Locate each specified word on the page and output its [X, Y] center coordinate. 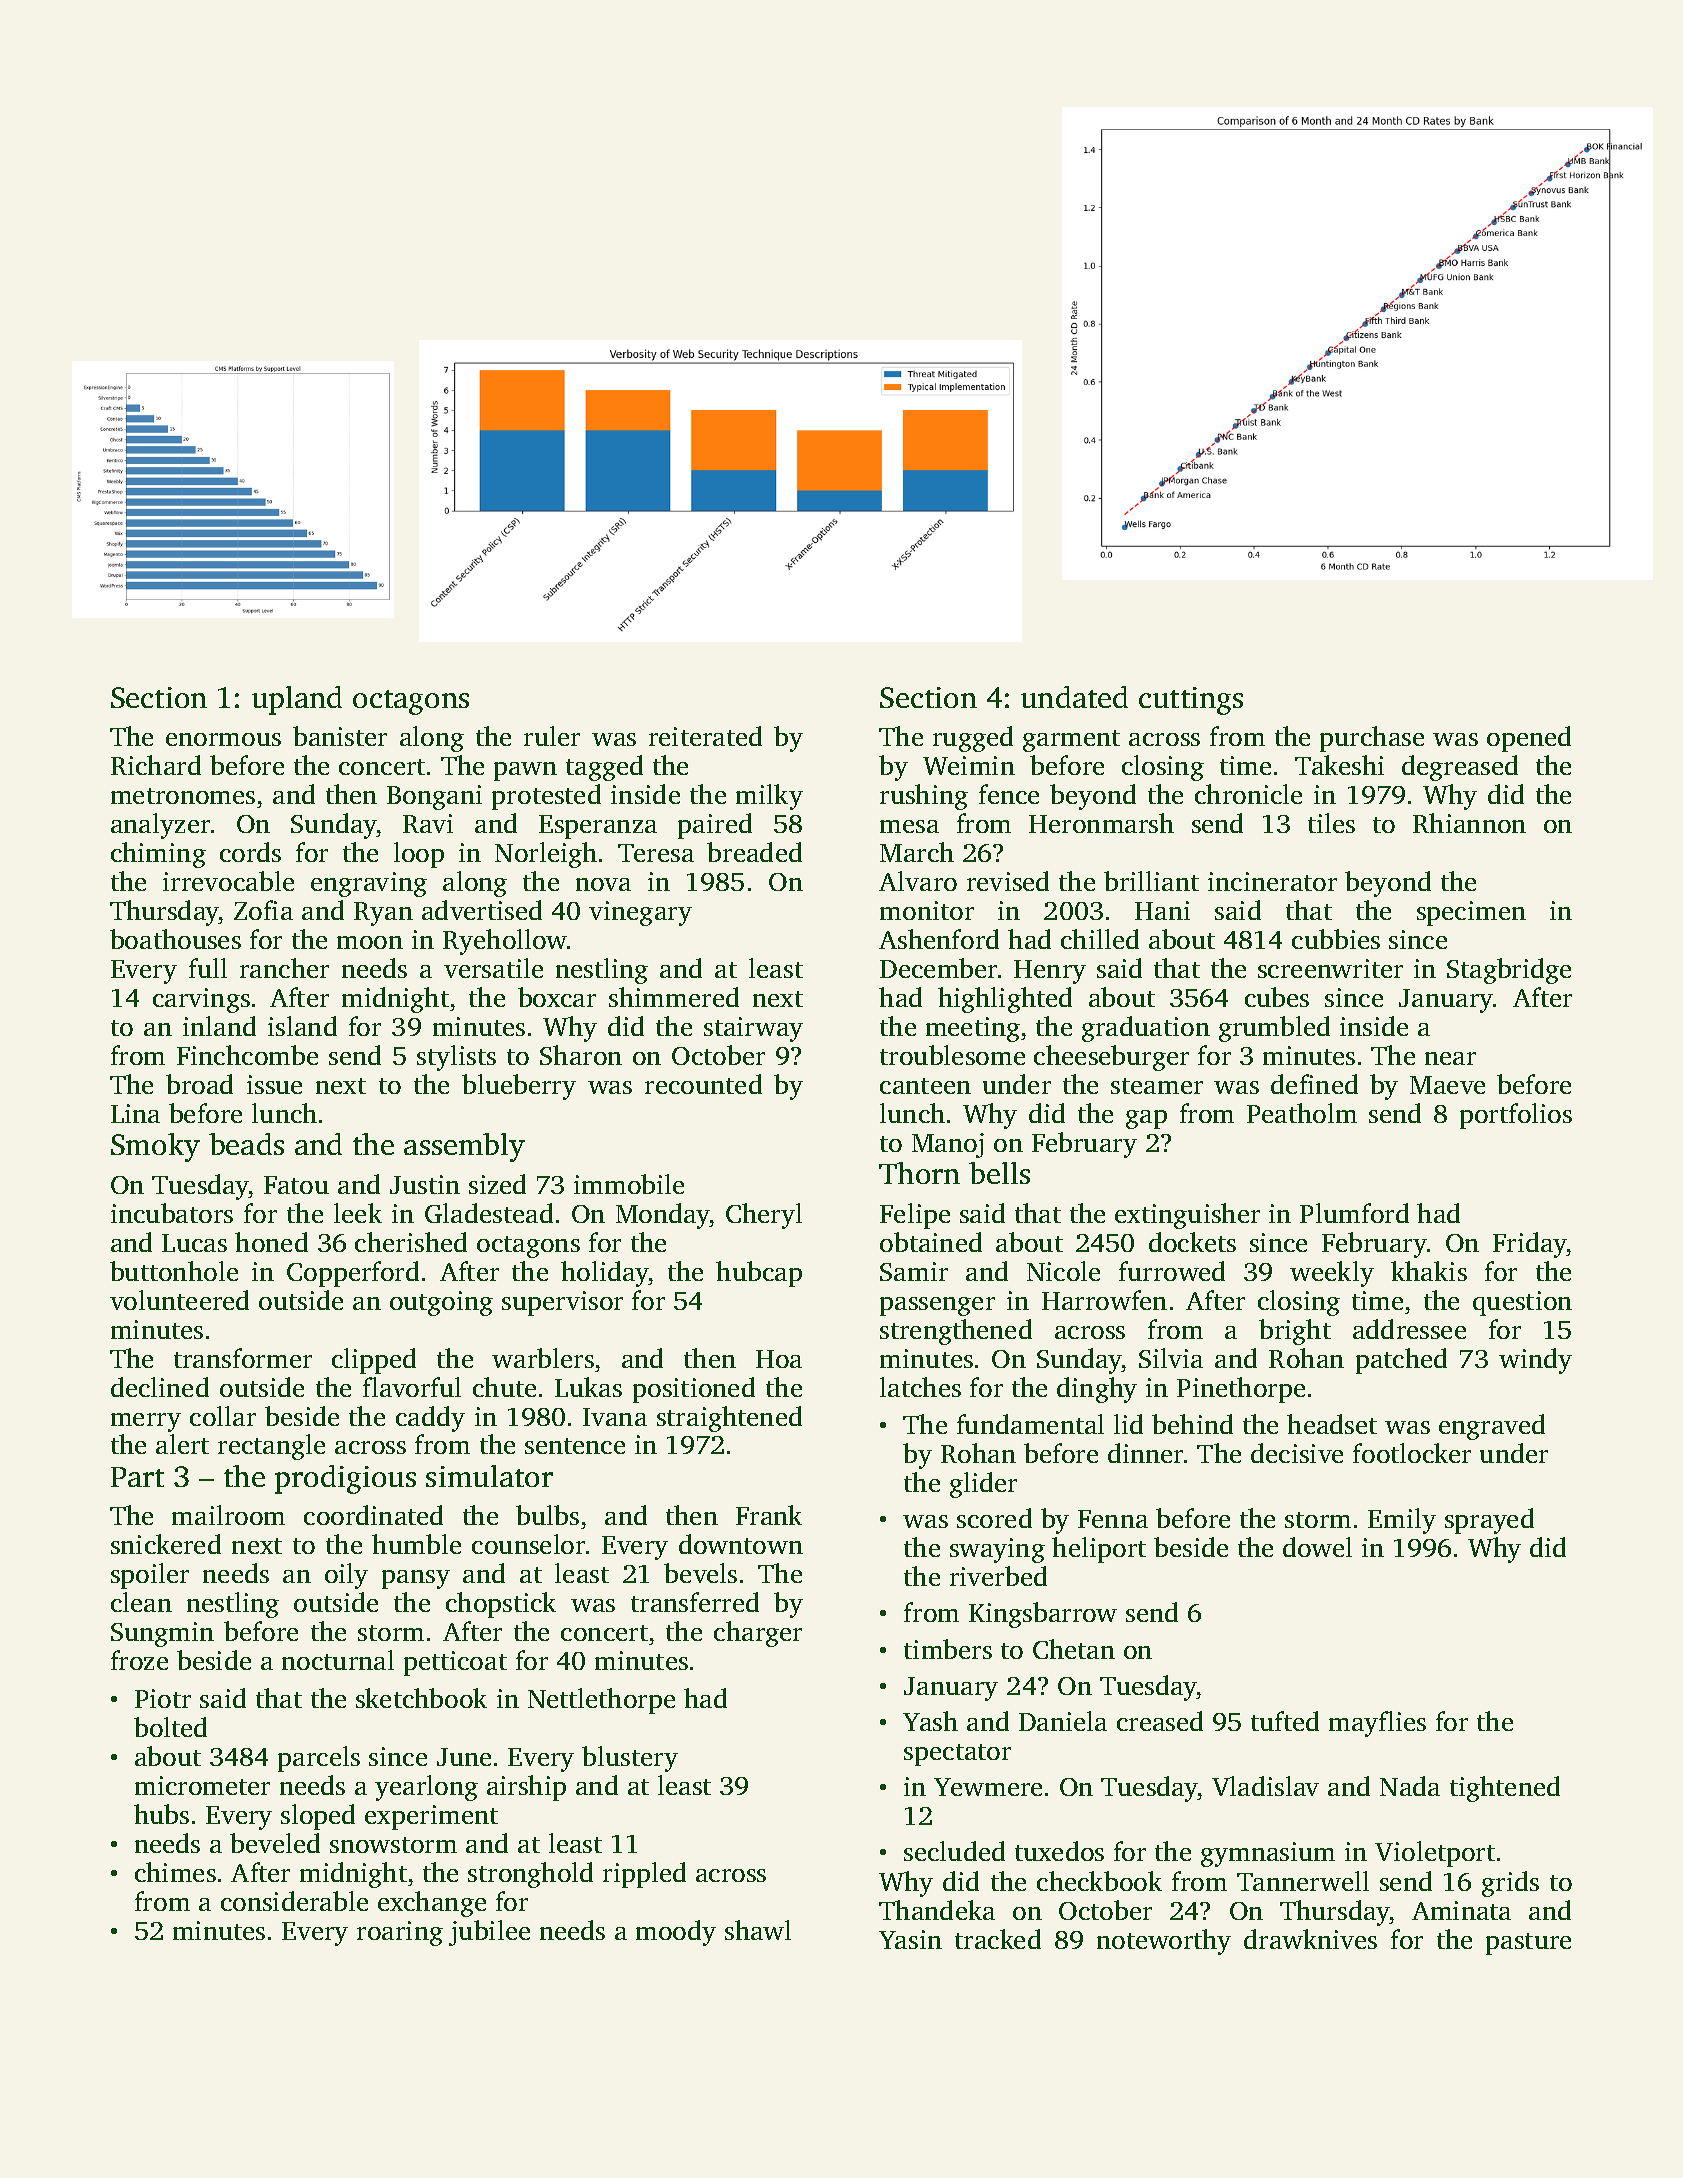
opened [1529, 739]
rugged [973, 739]
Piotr [163, 1698]
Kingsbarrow [1043, 1615]
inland [219, 1026]
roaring [400, 1933]
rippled [644, 1875]
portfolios [1516, 1116]
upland [297, 700]
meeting [973, 1029]
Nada [1410, 1786]
